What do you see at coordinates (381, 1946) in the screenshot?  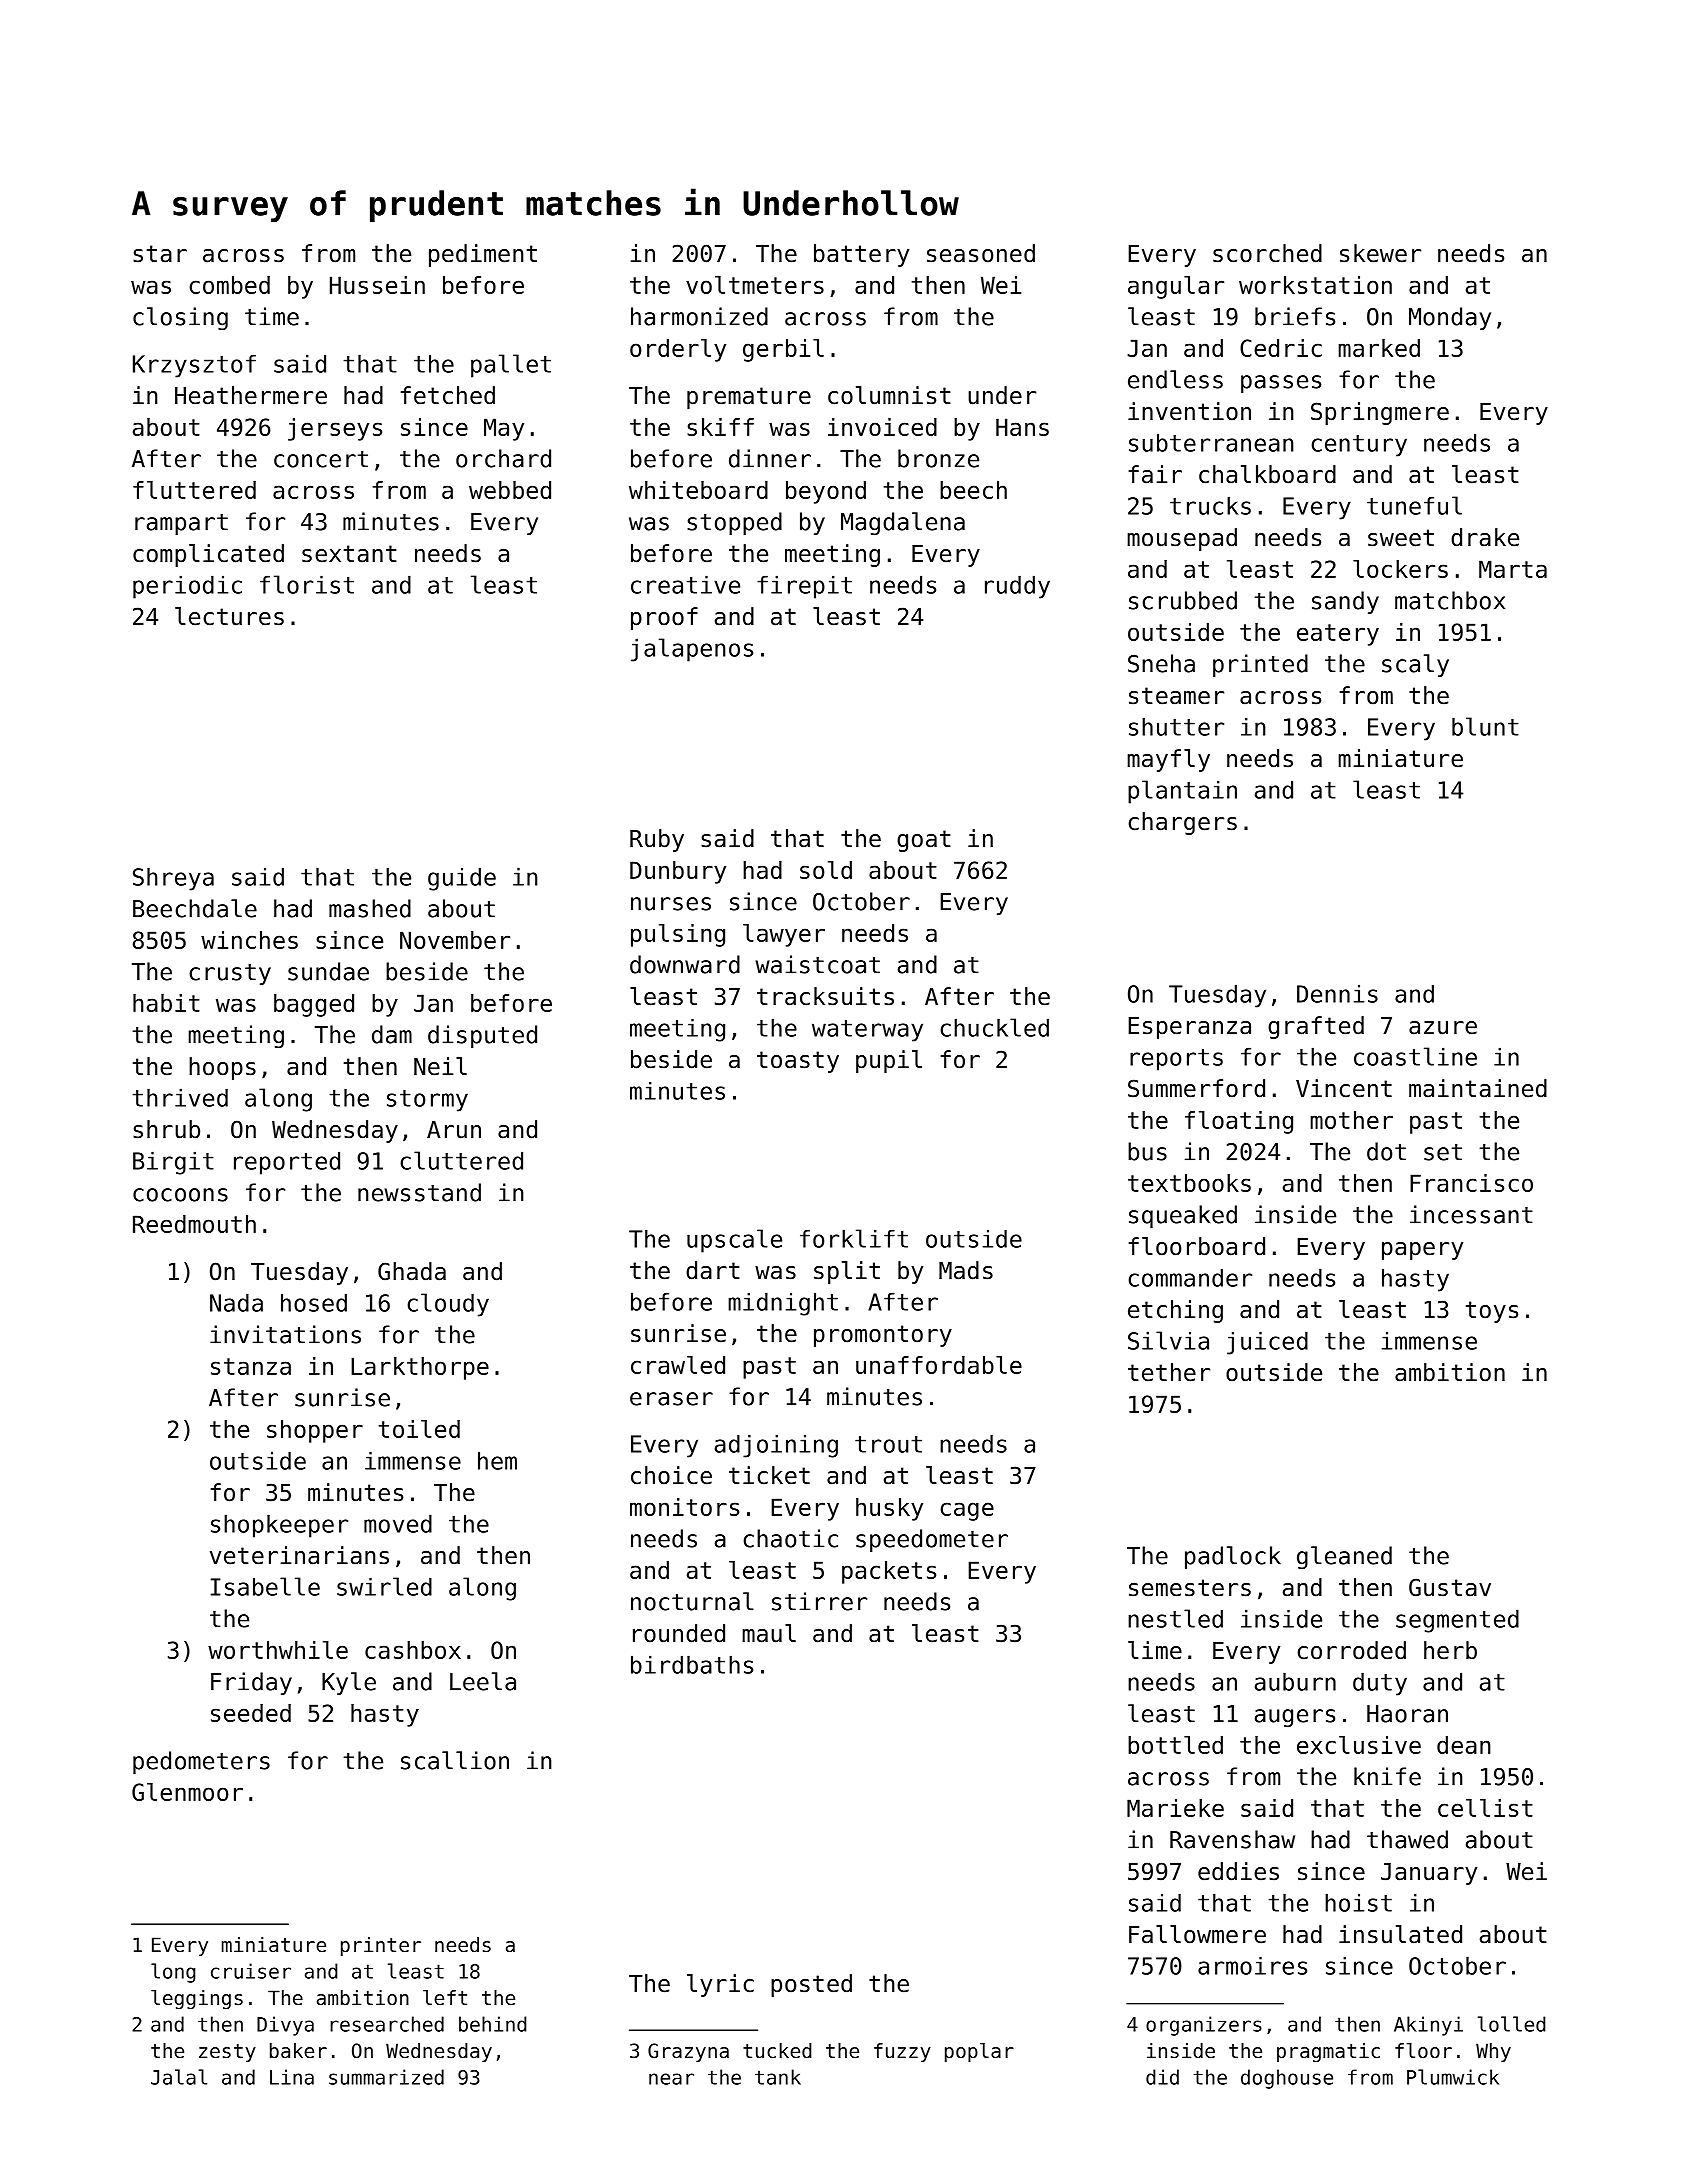 I see `printer` at bounding box center [381, 1946].
